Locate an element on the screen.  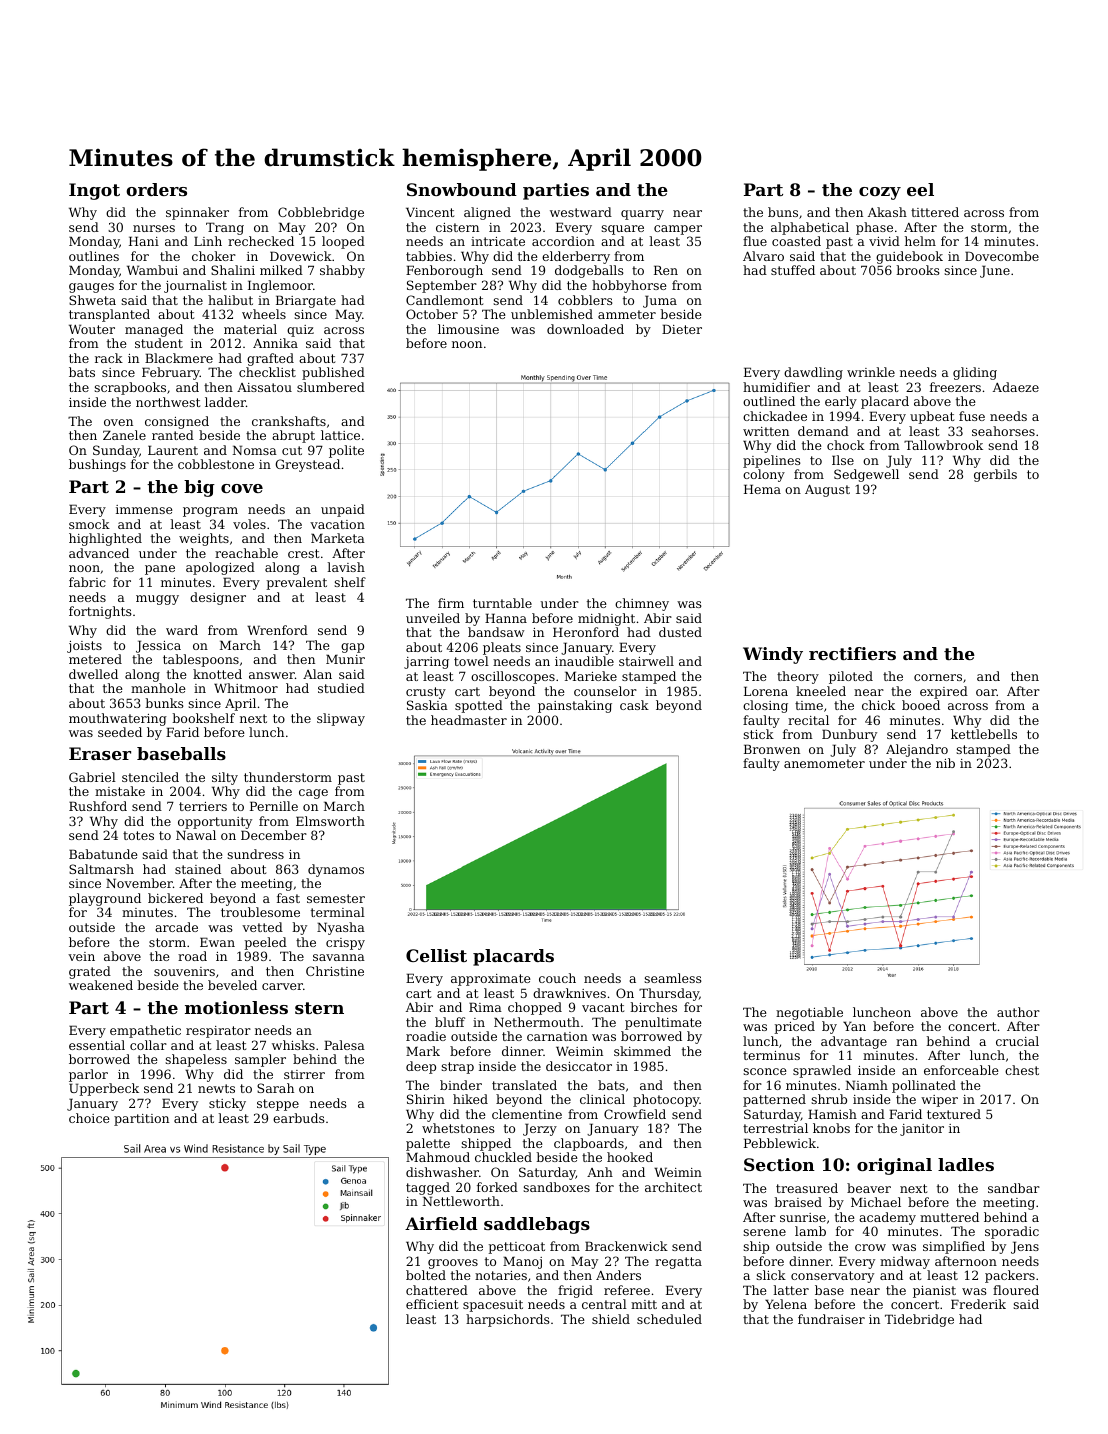
playground is located at coordinates (105, 899).
